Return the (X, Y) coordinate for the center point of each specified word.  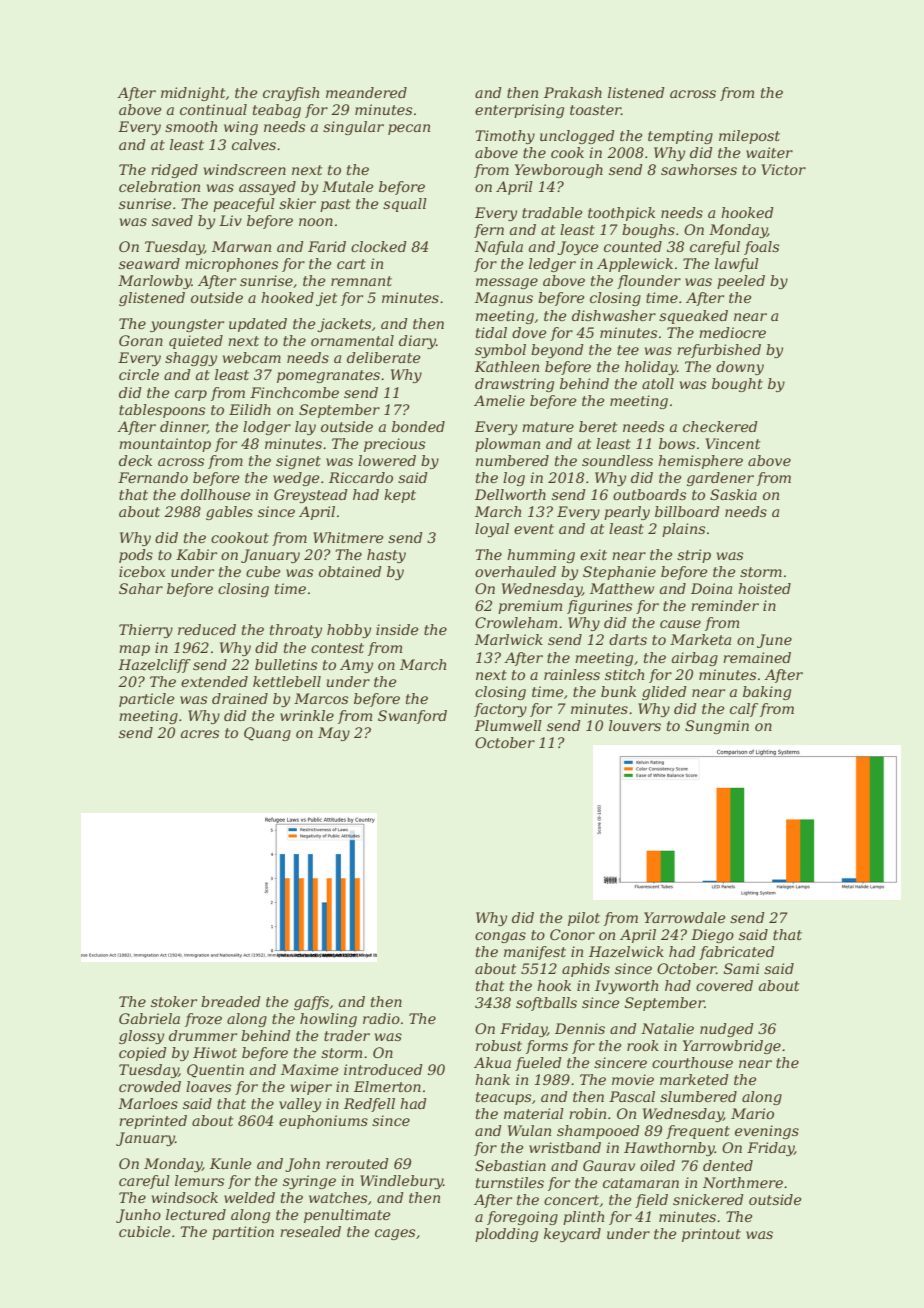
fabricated (737, 953)
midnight (193, 94)
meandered (366, 92)
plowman (507, 445)
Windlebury (401, 1182)
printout (711, 1235)
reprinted (153, 1122)
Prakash (573, 92)
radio (381, 1018)
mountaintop (165, 445)
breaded (231, 1001)
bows (677, 443)
